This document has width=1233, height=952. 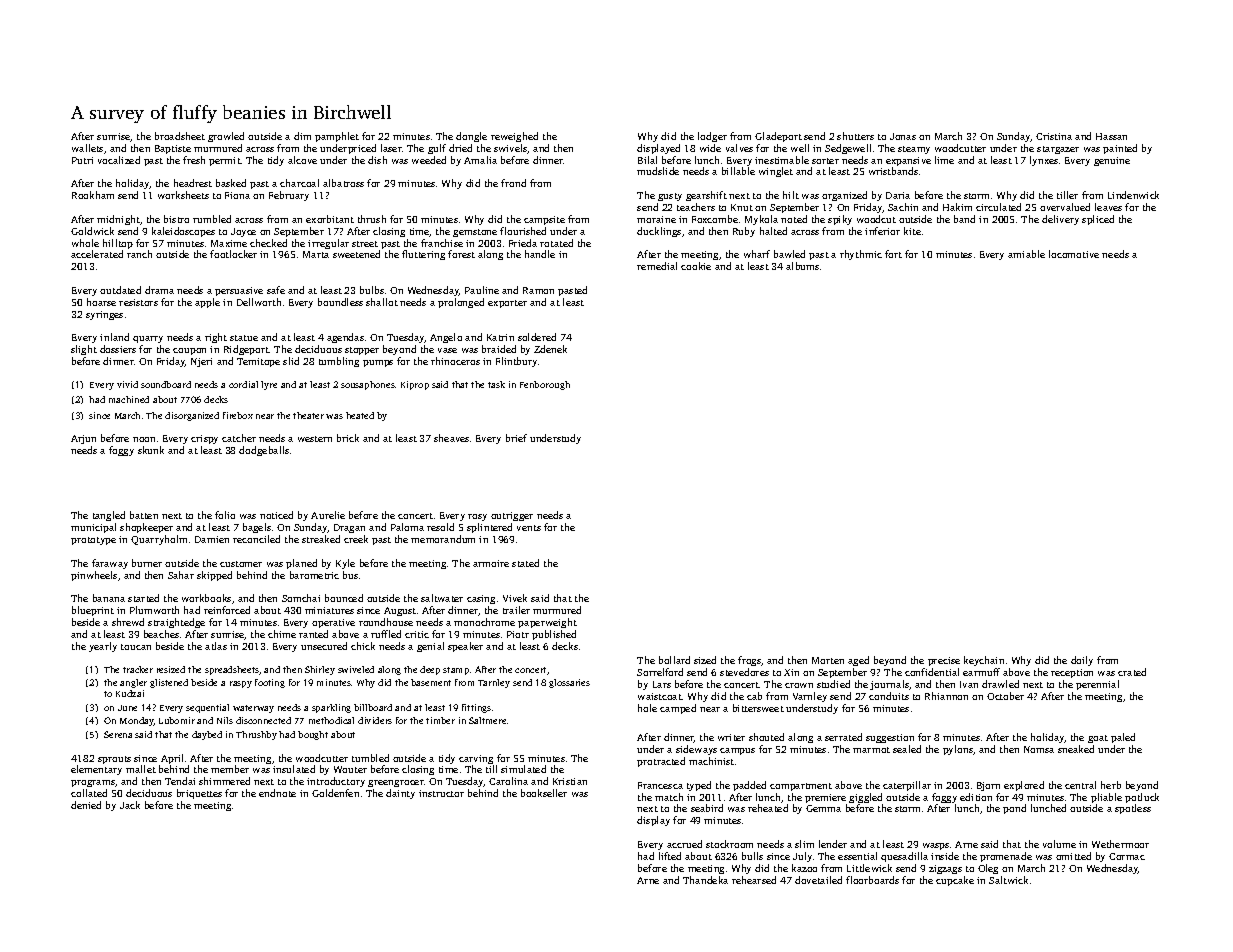 I want to click on drawled, so click(x=1000, y=684).
